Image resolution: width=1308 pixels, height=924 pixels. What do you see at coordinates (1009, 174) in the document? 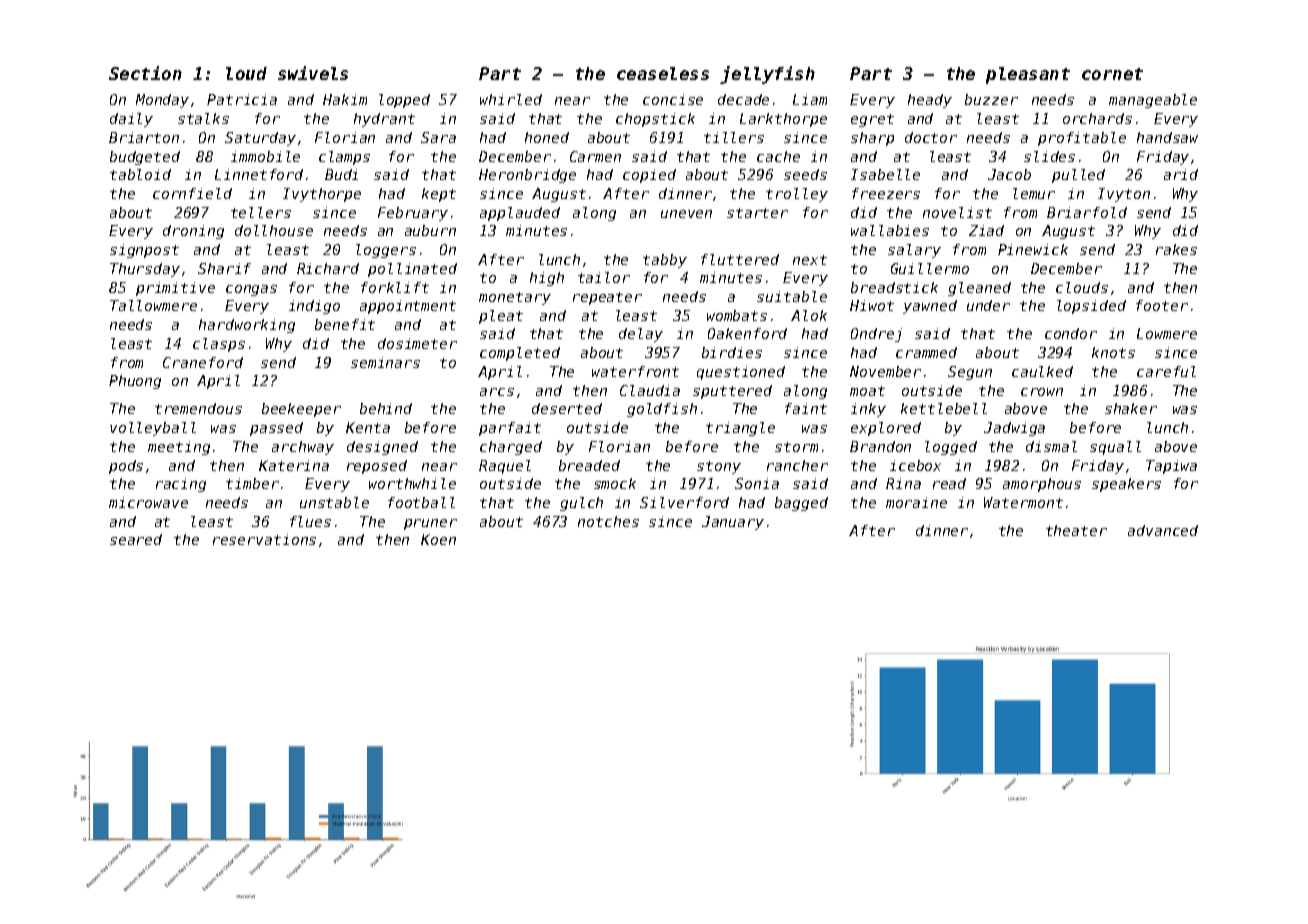
I see `Jacob` at bounding box center [1009, 174].
